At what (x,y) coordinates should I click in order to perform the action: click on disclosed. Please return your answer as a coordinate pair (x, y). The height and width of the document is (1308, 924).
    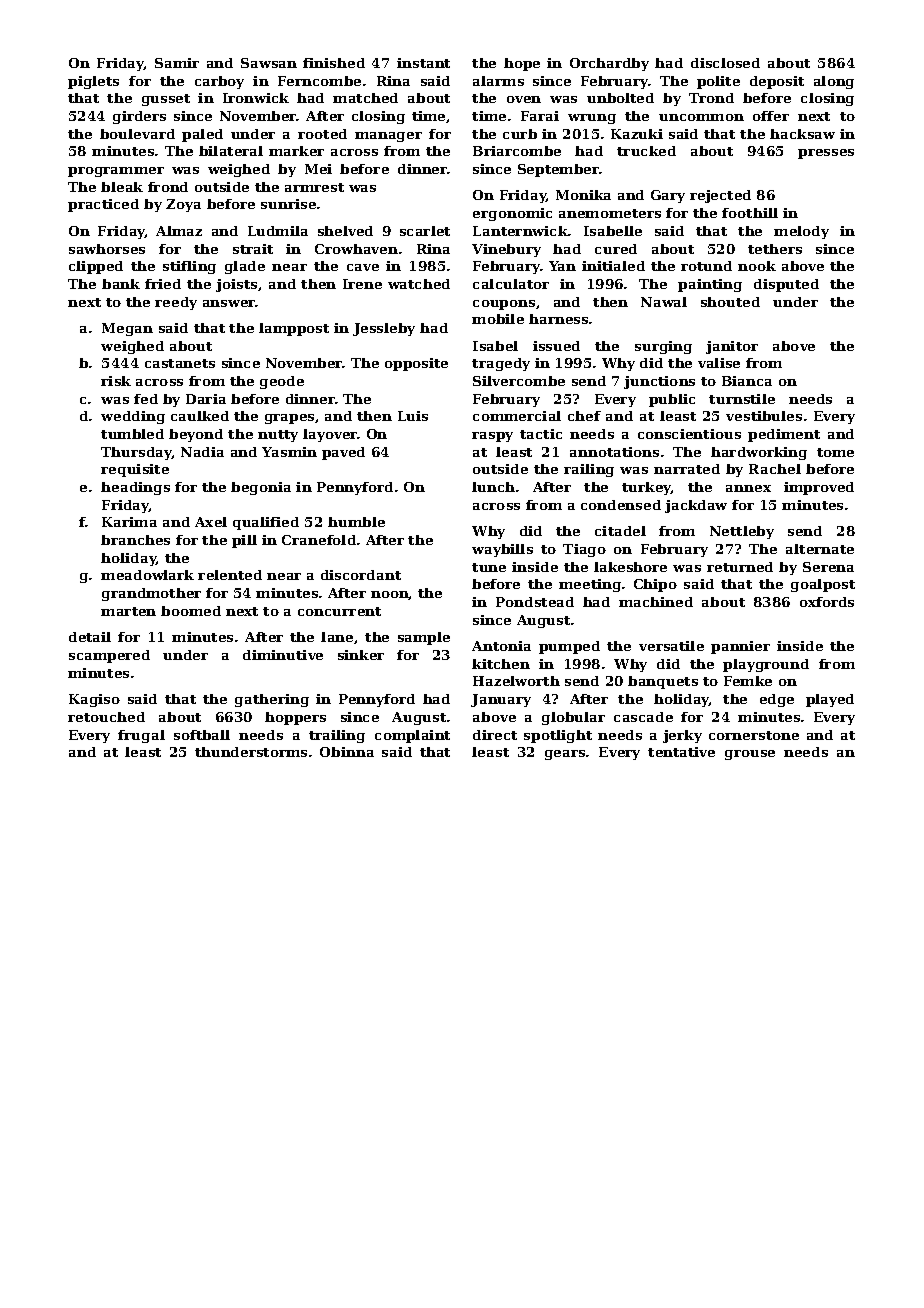
    Looking at the image, I should click on (725, 63).
